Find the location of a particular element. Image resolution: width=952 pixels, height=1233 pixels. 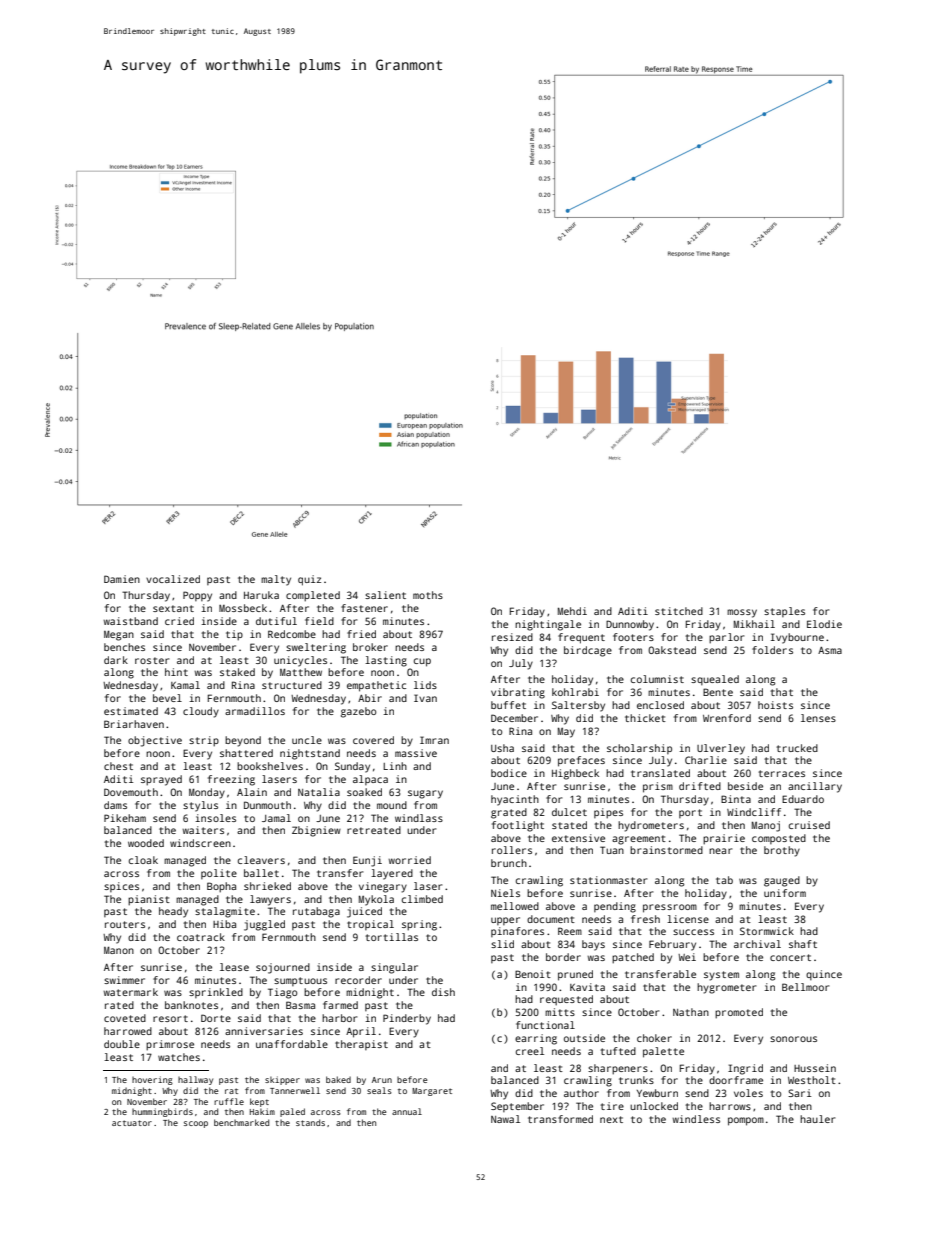

staples is located at coordinates (784, 612).
